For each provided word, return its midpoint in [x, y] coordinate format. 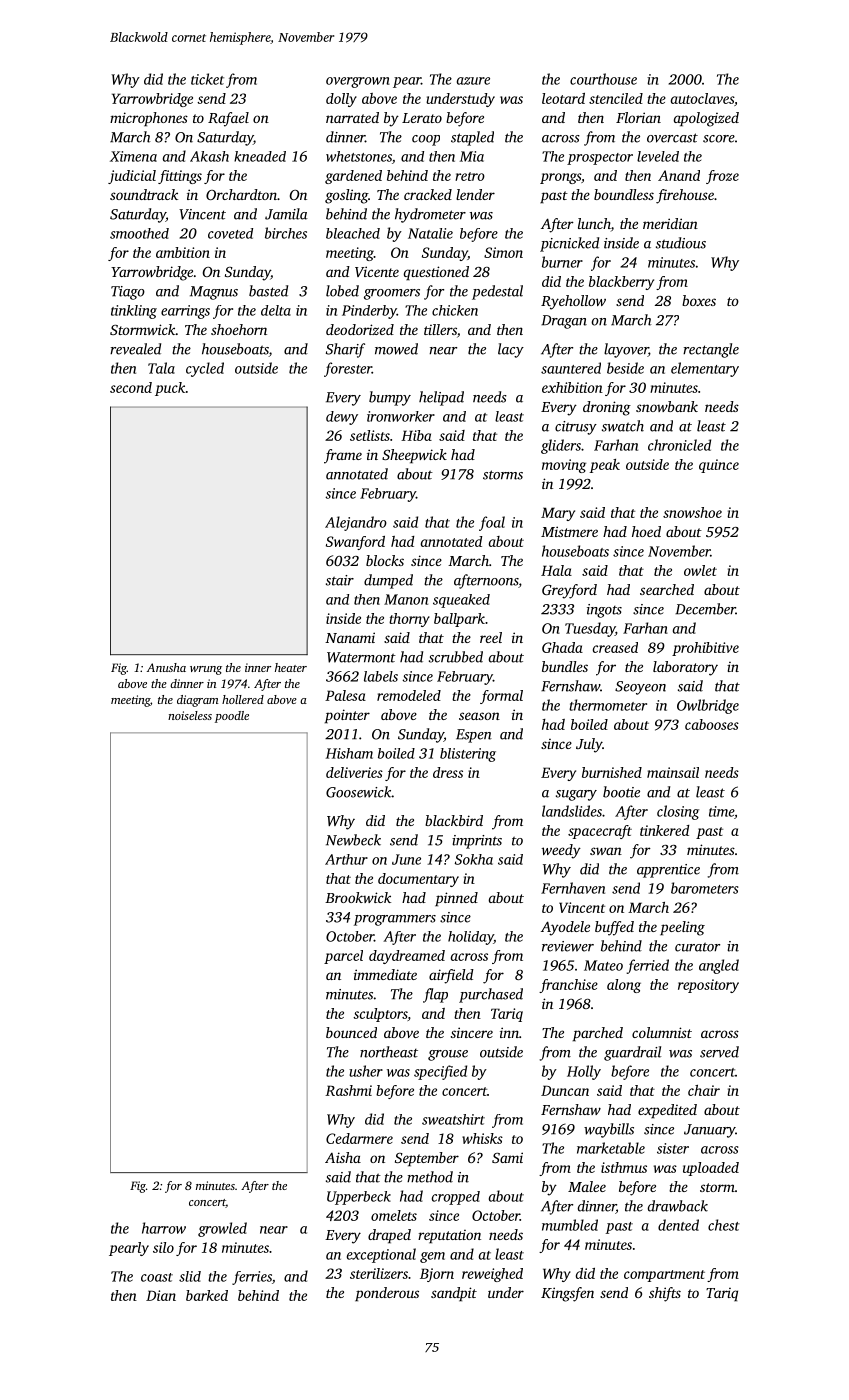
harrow [164, 1228]
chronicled [679, 445]
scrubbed [456, 657]
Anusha [166, 667]
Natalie [430, 233]
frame [343, 456]
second [131, 387]
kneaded [260, 156]
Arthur [346, 859]
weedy [561, 851]
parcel [343, 957]
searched [667, 589]
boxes [699, 300]
